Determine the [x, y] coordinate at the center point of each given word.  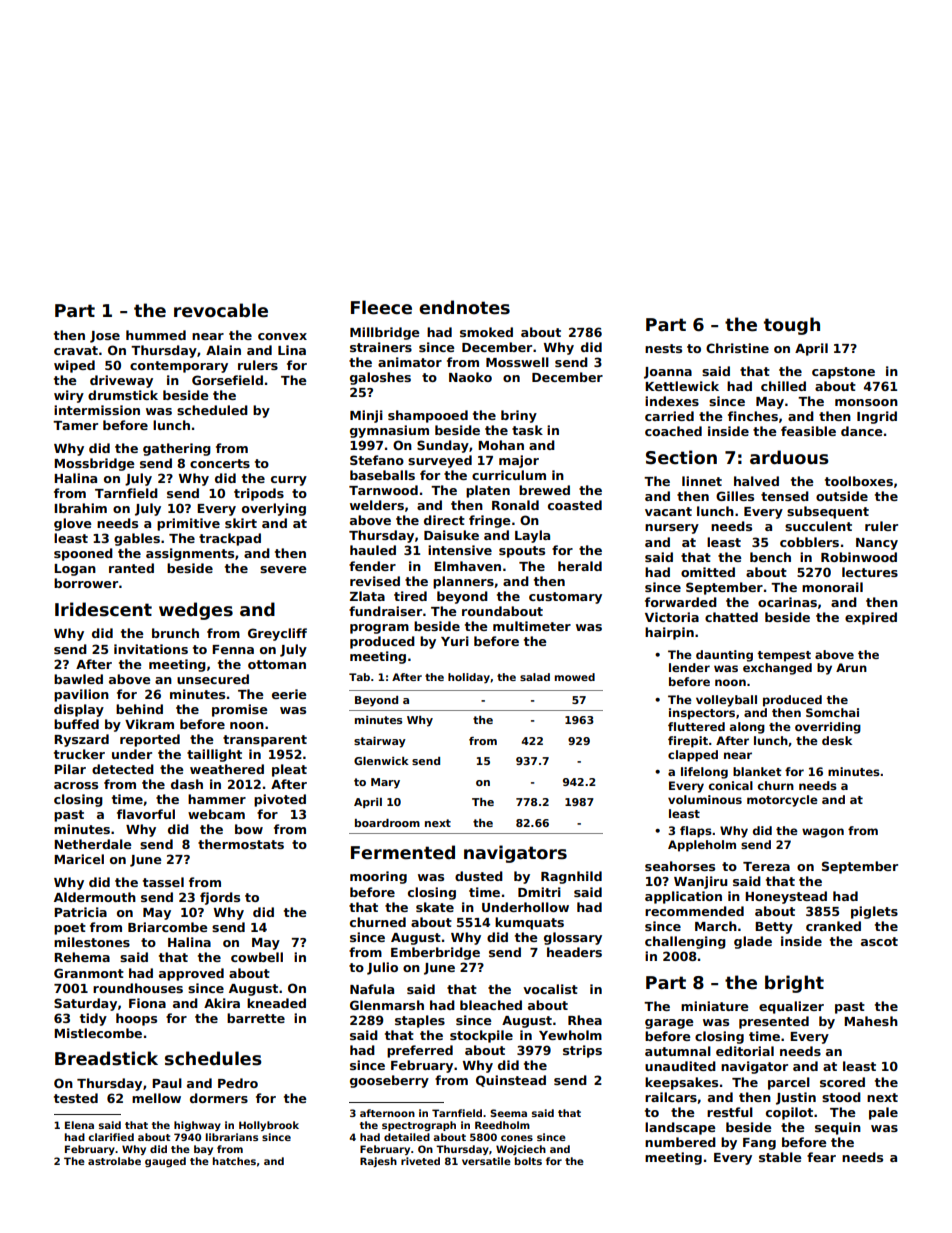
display [79, 710]
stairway [380, 742]
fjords [220, 898]
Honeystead [786, 897]
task [527, 430]
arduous [789, 457]
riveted [420, 1161]
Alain [223, 350]
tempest [784, 656]
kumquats [529, 923]
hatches [234, 1161]
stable [780, 1157]
